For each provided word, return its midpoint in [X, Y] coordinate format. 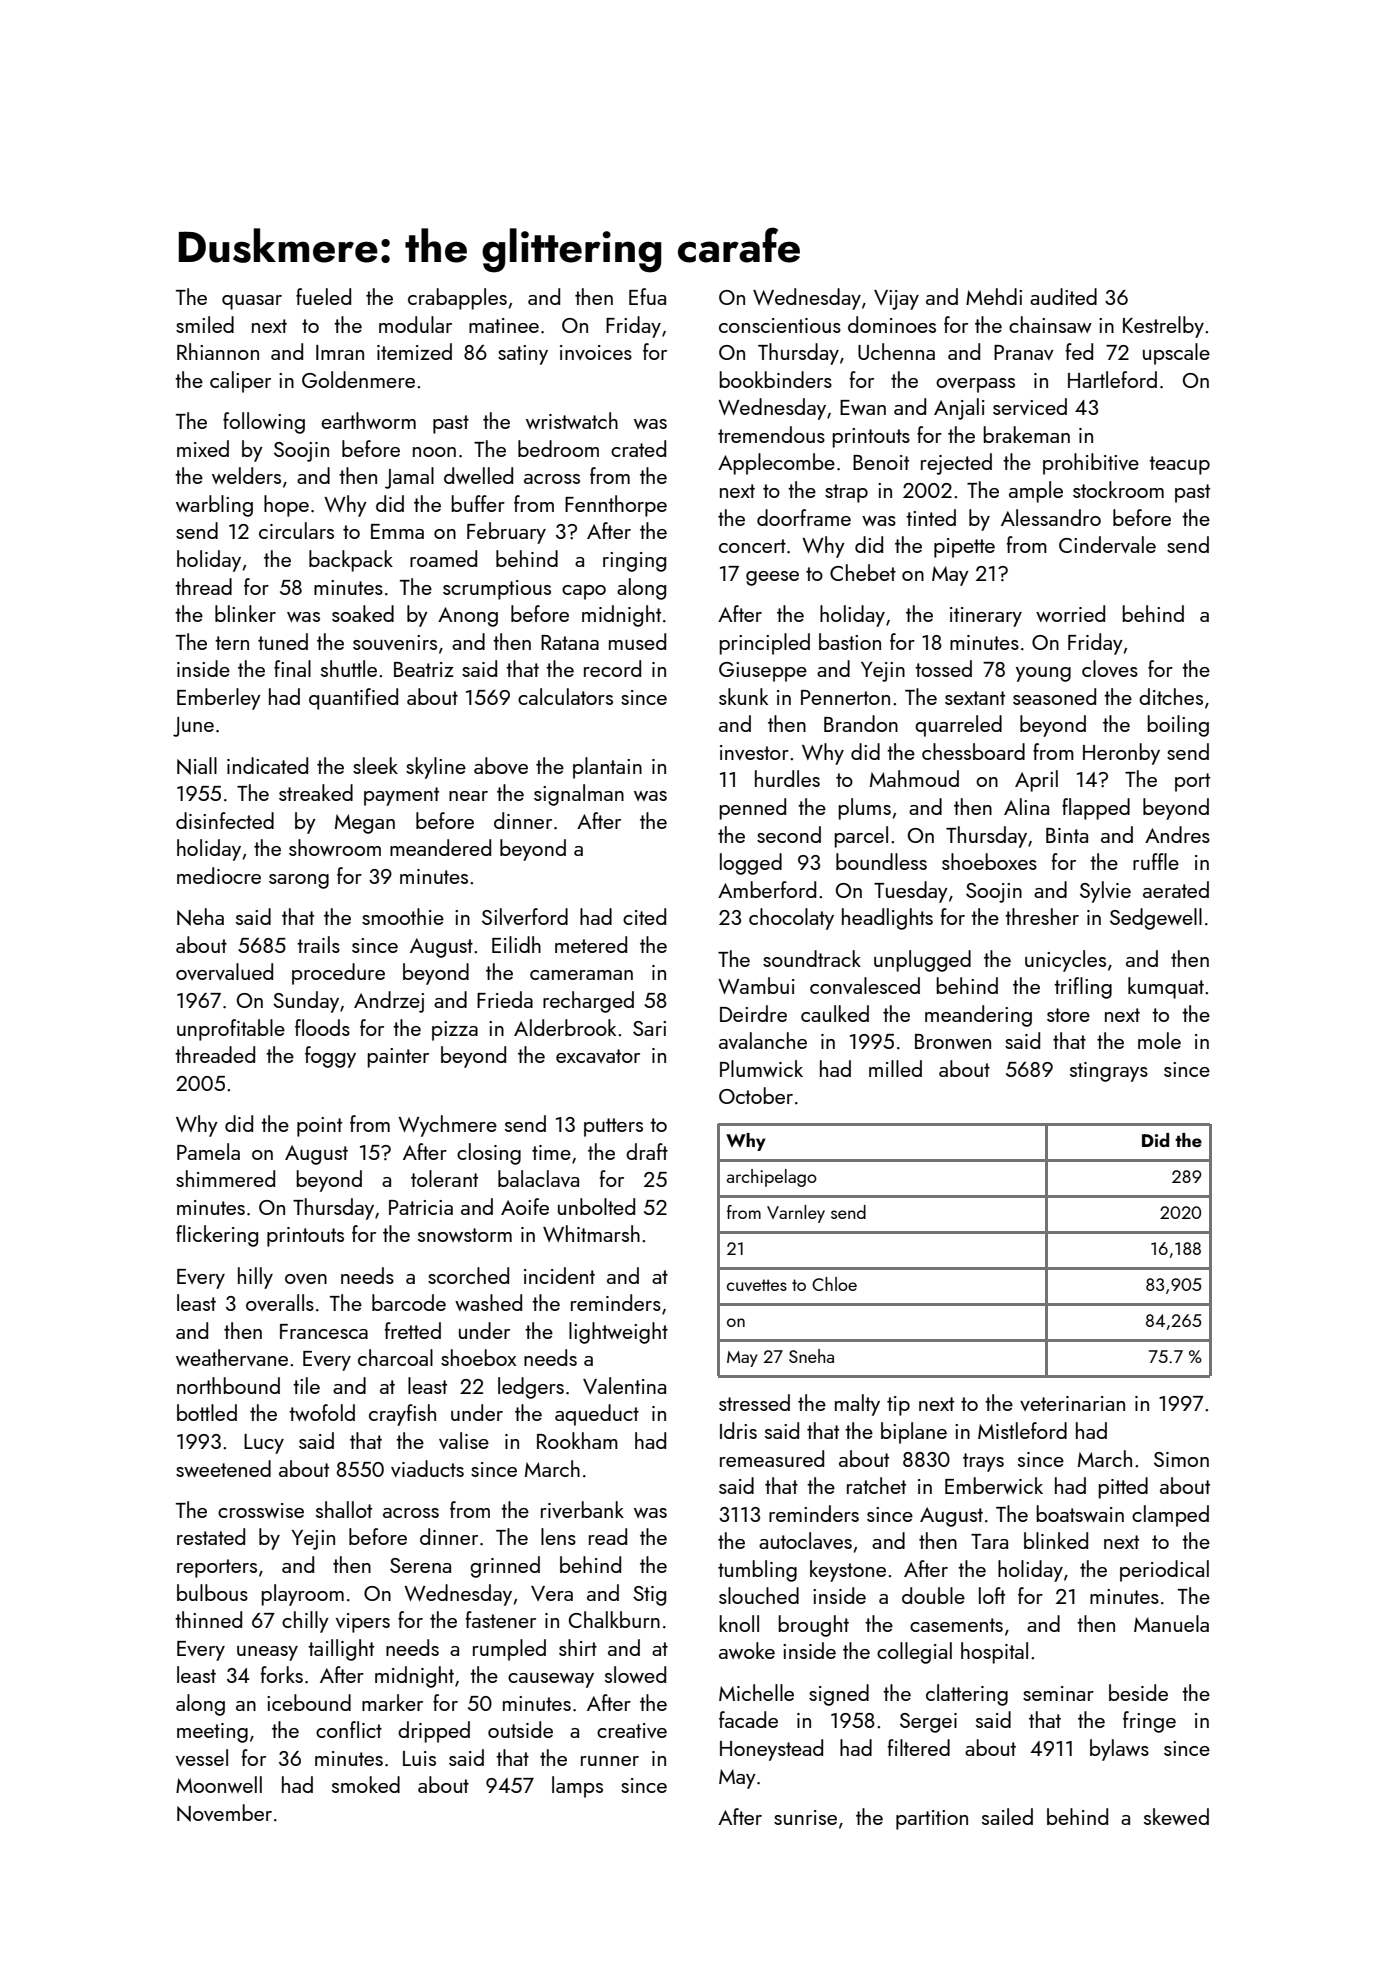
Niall [197, 766]
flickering [217, 1236]
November [224, 1813]
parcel [861, 837]
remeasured [772, 1458]
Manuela [1171, 1623]
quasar [252, 302]
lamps [577, 1787]
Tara [989, 1541]
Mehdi [994, 296]
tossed [943, 668]
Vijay [896, 300]
